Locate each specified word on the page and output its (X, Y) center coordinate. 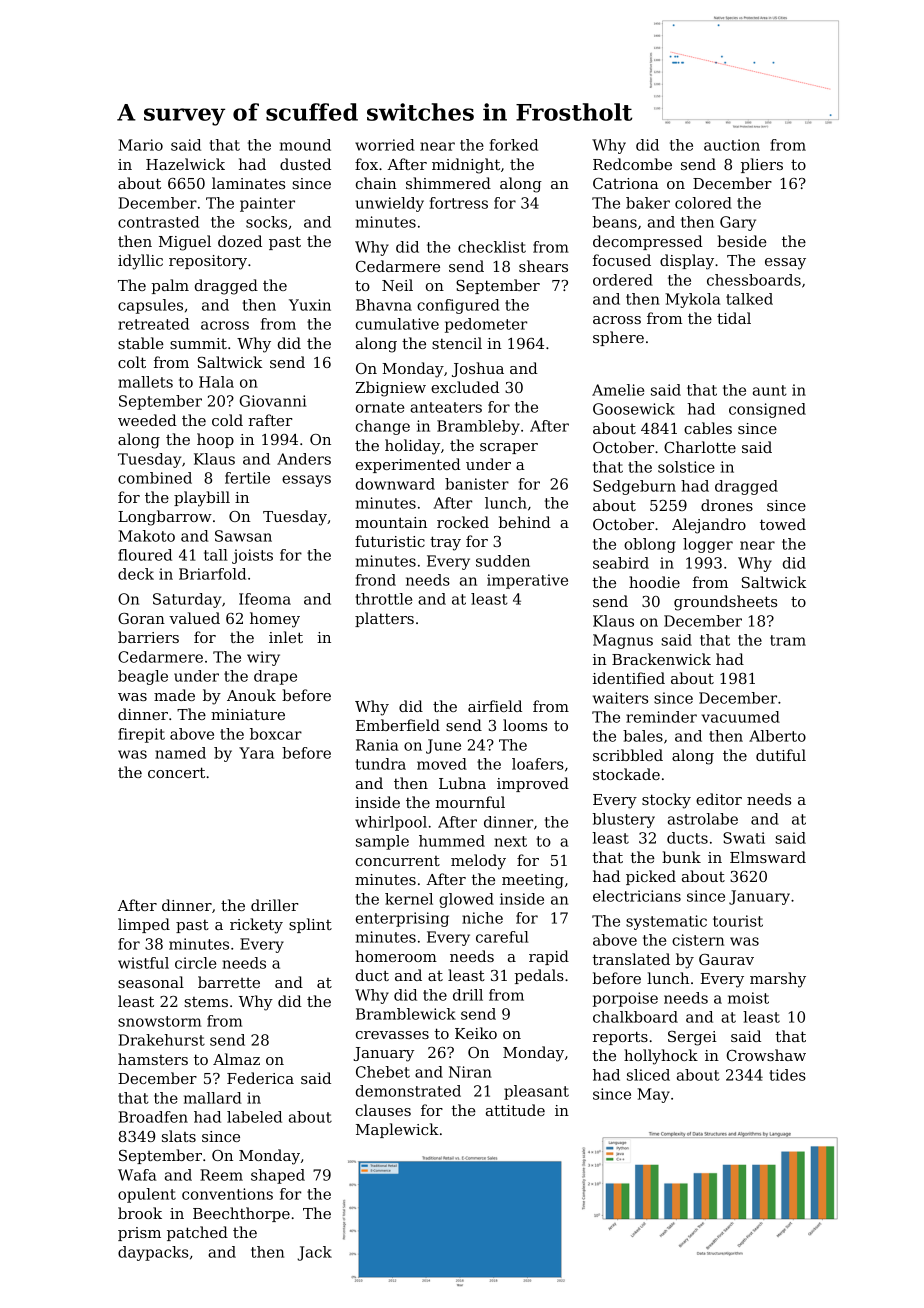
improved (533, 784)
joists (252, 556)
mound (305, 145)
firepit (141, 735)
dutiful (781, 755)
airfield (495, 706)
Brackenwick (661, 659)
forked (514, 145)
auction (732, 145)
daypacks (153, 1253)
